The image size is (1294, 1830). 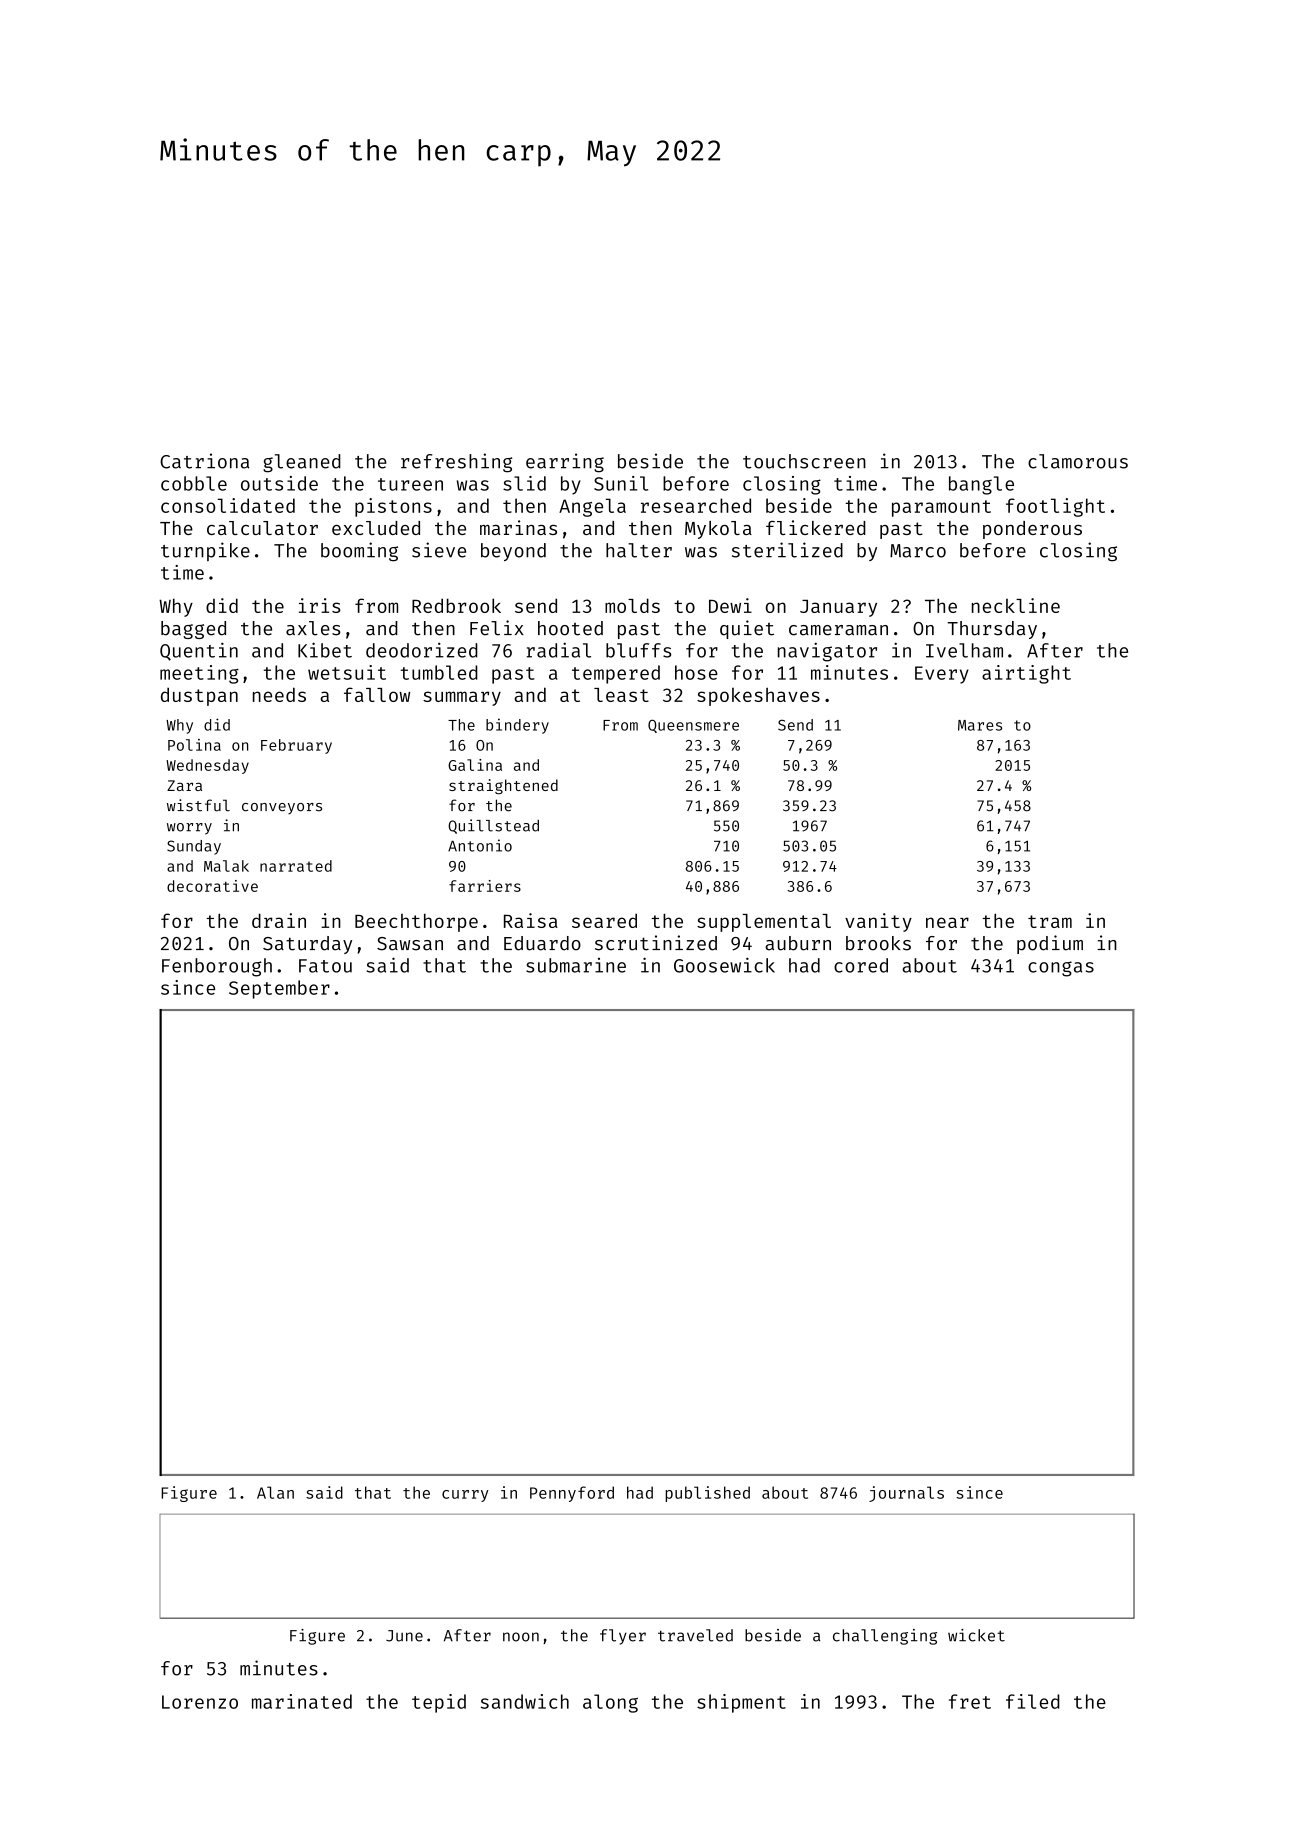 I want to click on Mares, so click(x=980, y=725).
